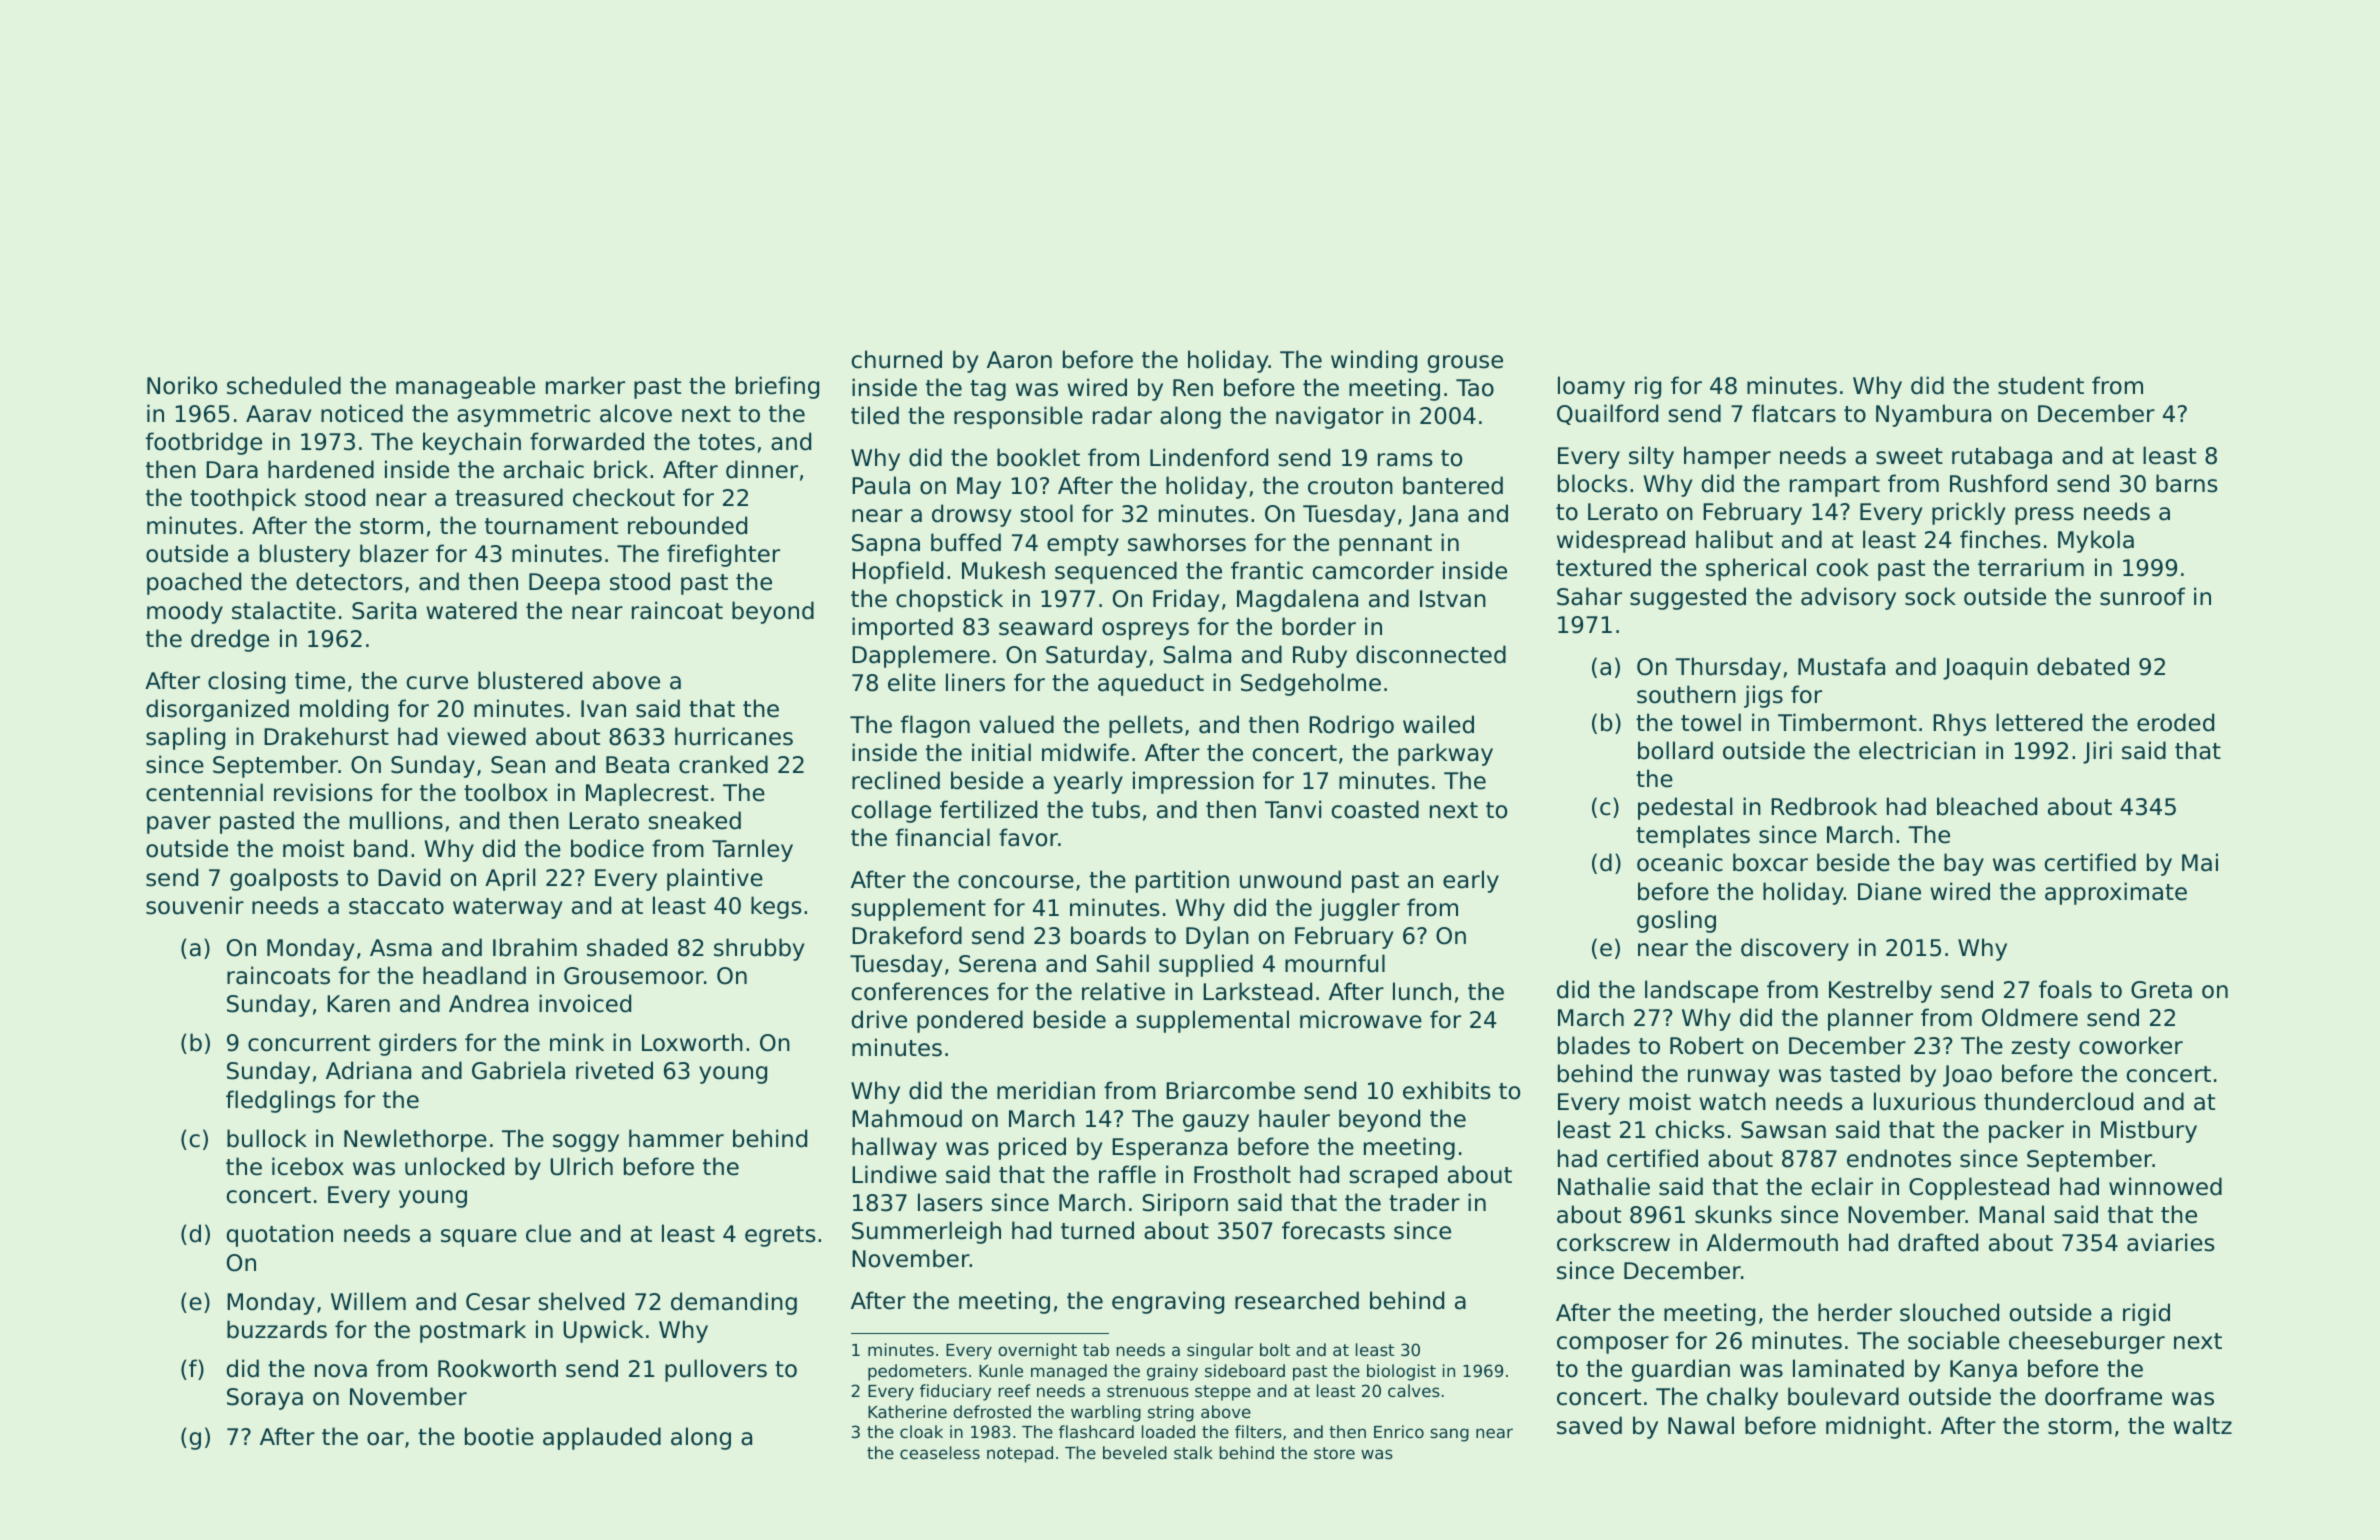 The width and height of the document is (2380, 1540). Describe the element at coordinates (1604, 1186) in the document. I see `Nathalie` at that location.
